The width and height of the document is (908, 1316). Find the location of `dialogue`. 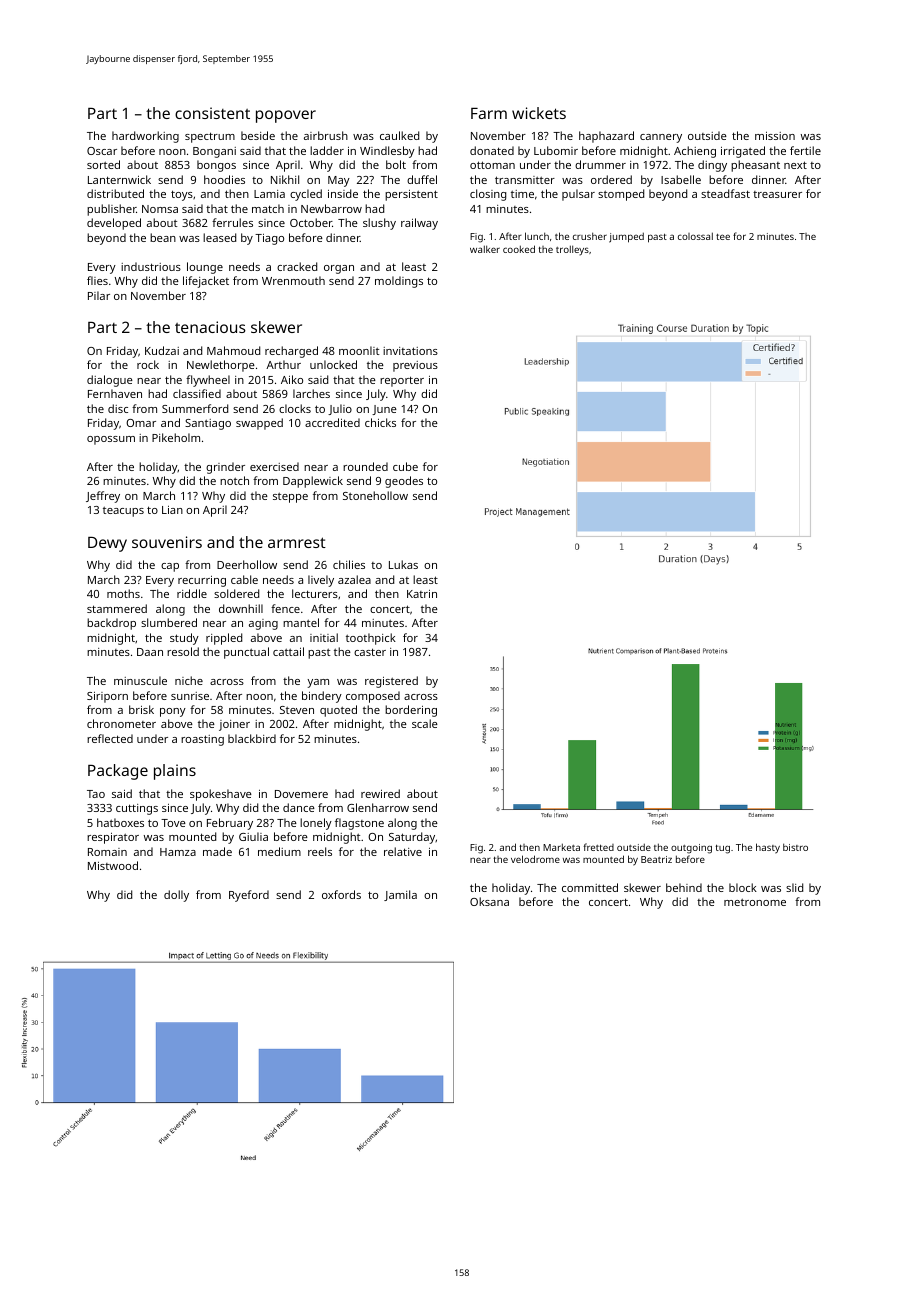

dialogue is located at coordinates (110, 381).
